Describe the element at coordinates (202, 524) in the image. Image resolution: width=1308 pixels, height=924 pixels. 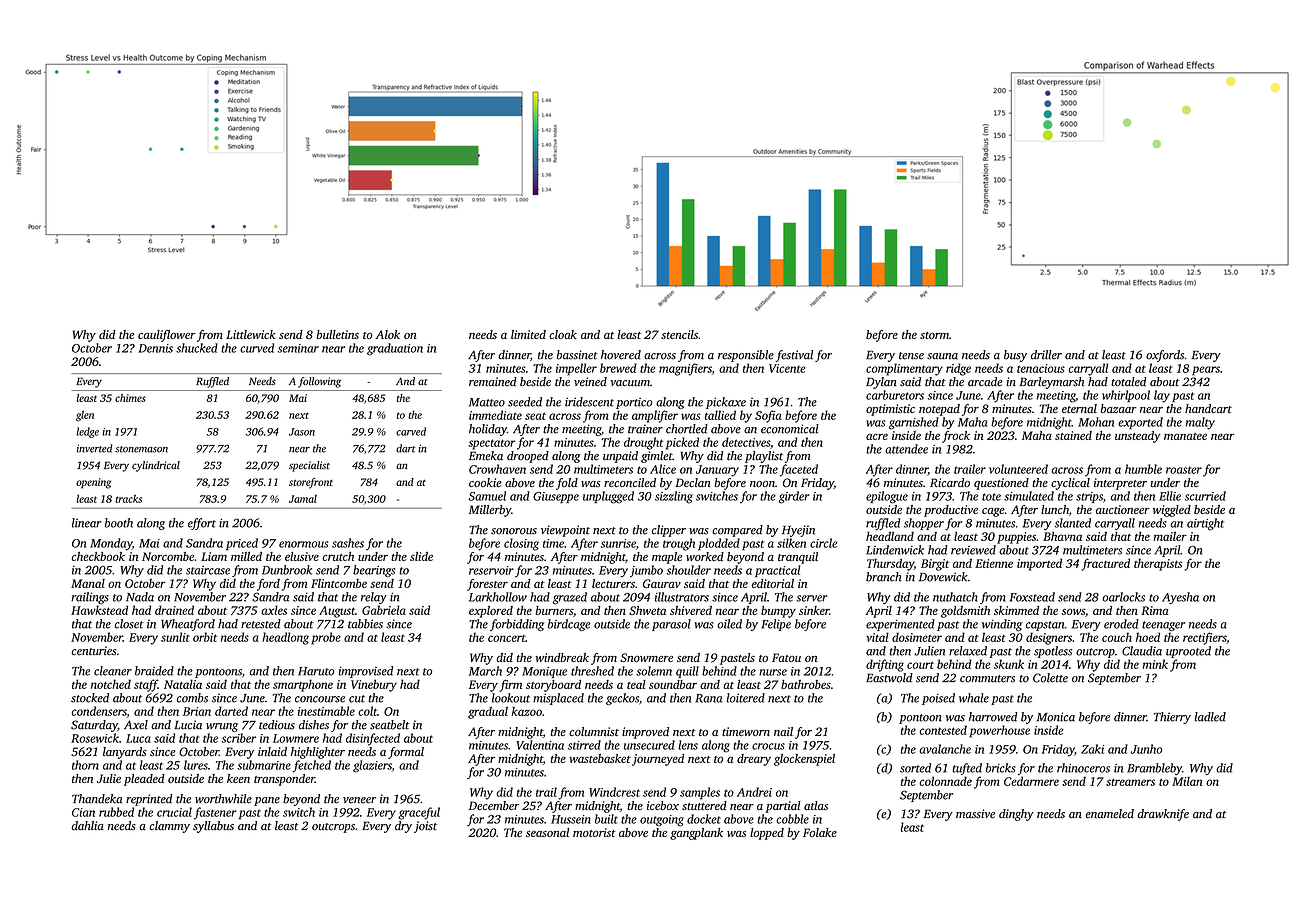
I see `effort` at that location.
